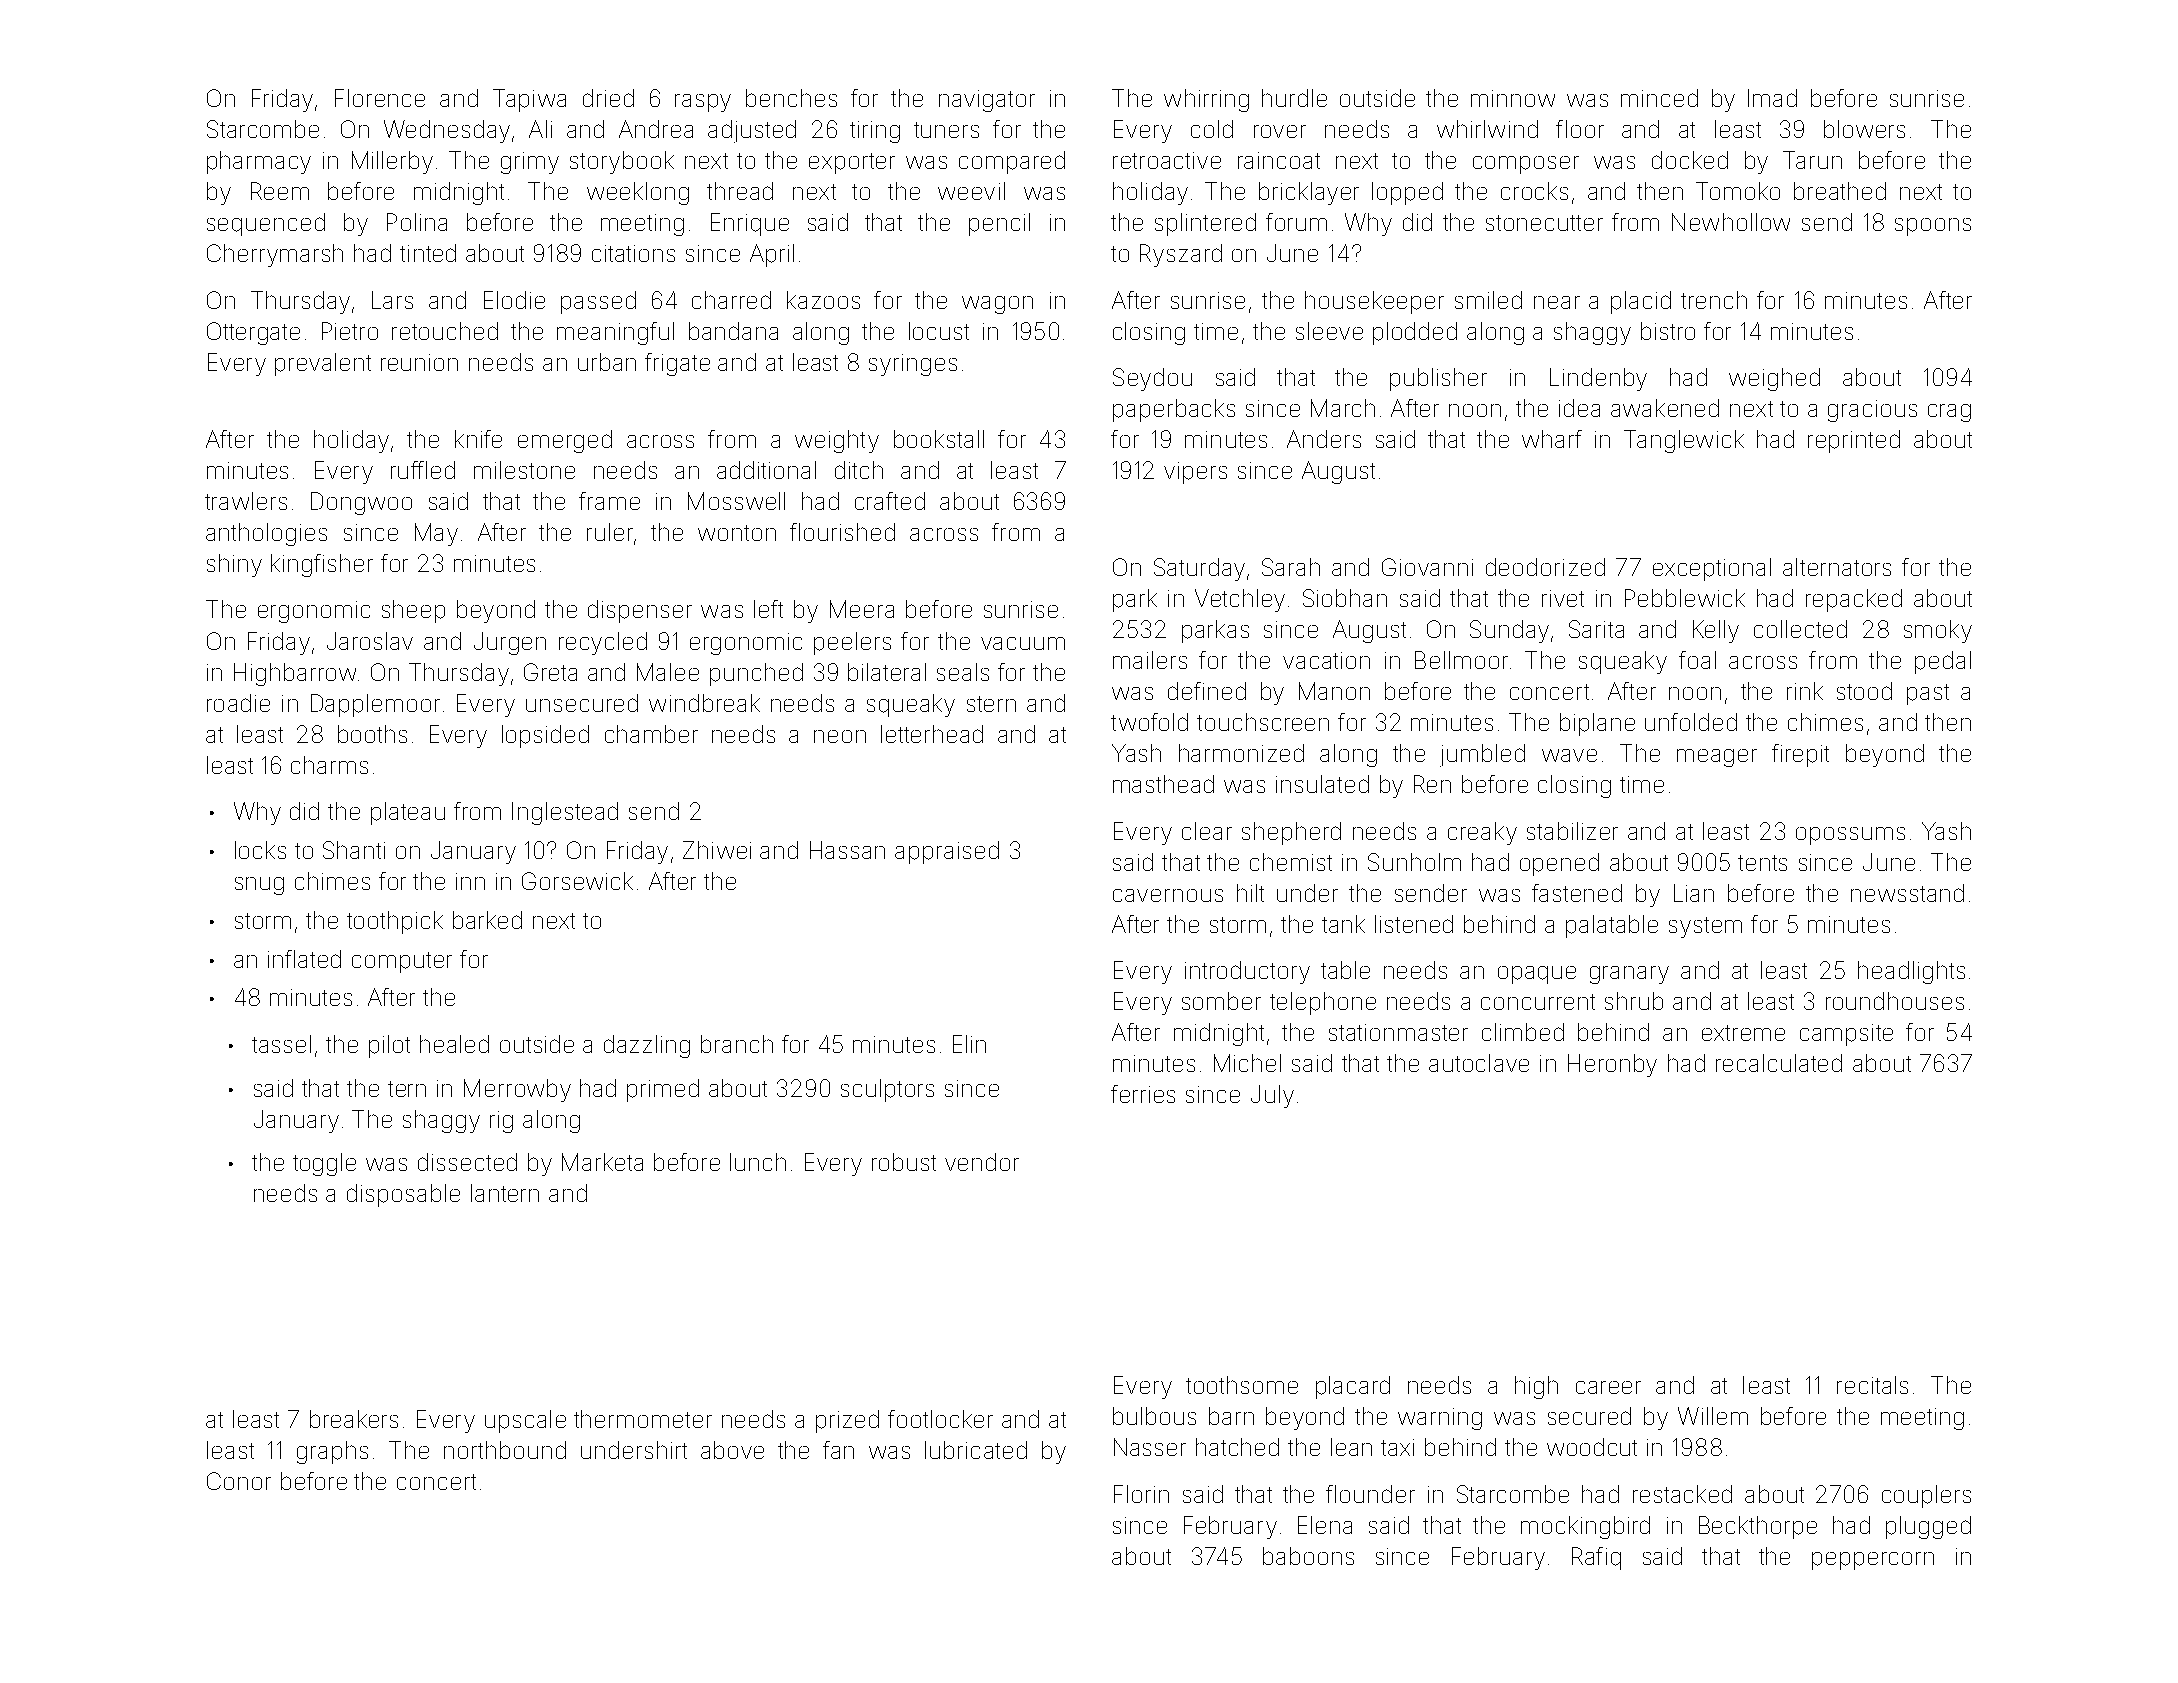  I want to click on inflated, so click(304, 959).
